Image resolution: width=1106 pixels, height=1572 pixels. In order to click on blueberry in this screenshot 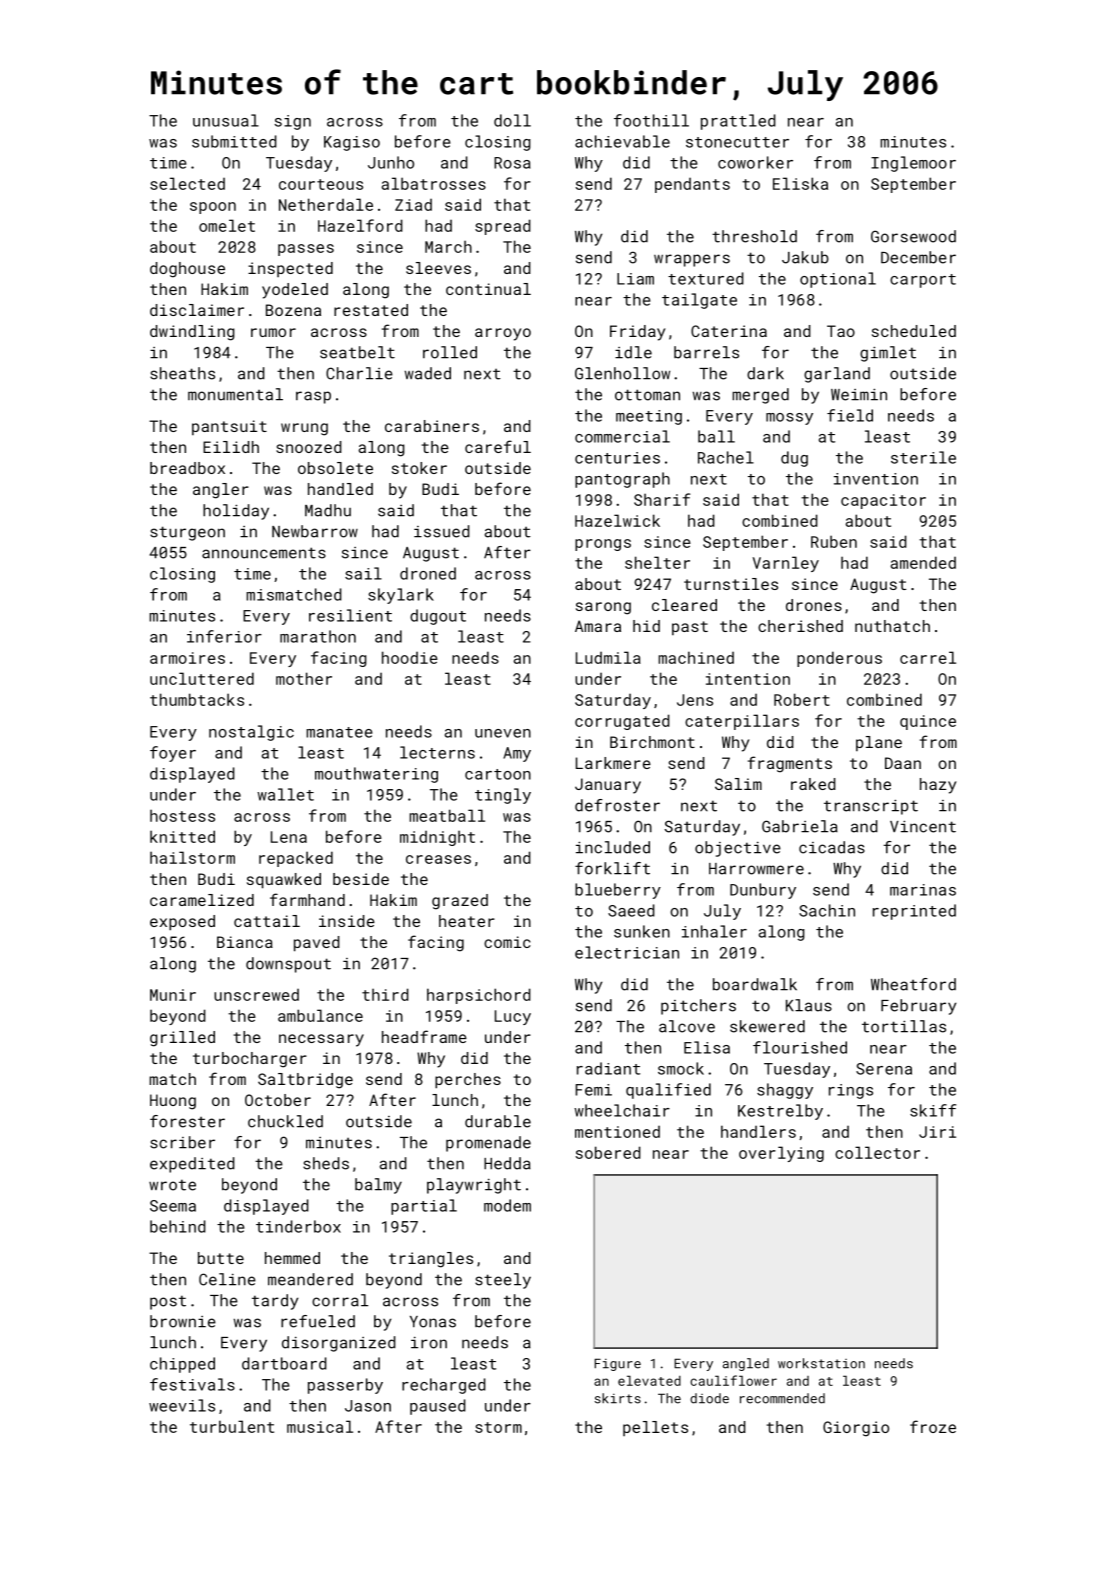, I will do `click(618, 891)`.
